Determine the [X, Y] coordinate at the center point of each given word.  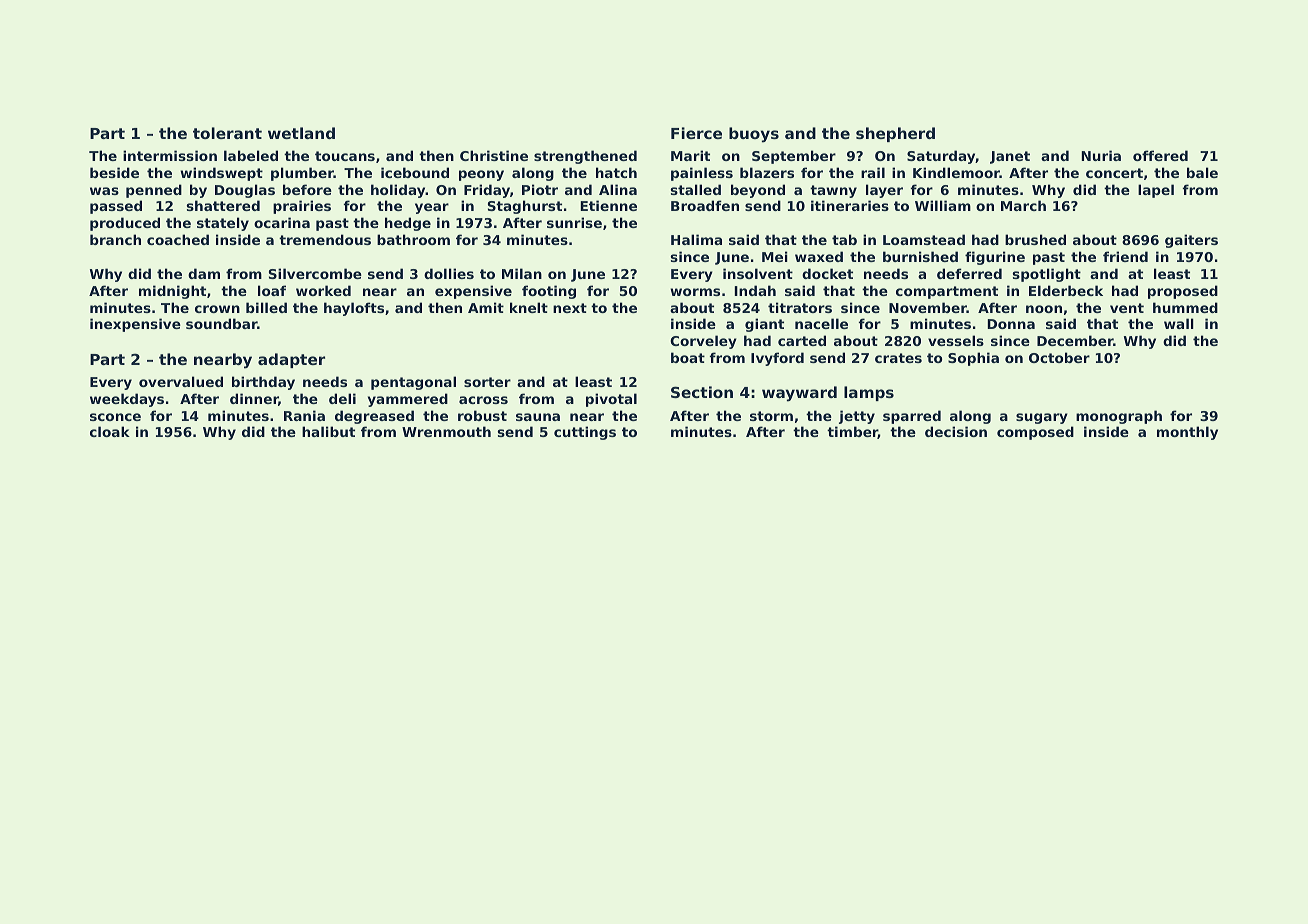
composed [1035, 433]
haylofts [354, 309]
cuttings [585, 433]
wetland [301, 133]
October [1059, 357]
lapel [1156, 191]
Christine [494, 155]
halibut [328, 431]
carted [802, 340]
